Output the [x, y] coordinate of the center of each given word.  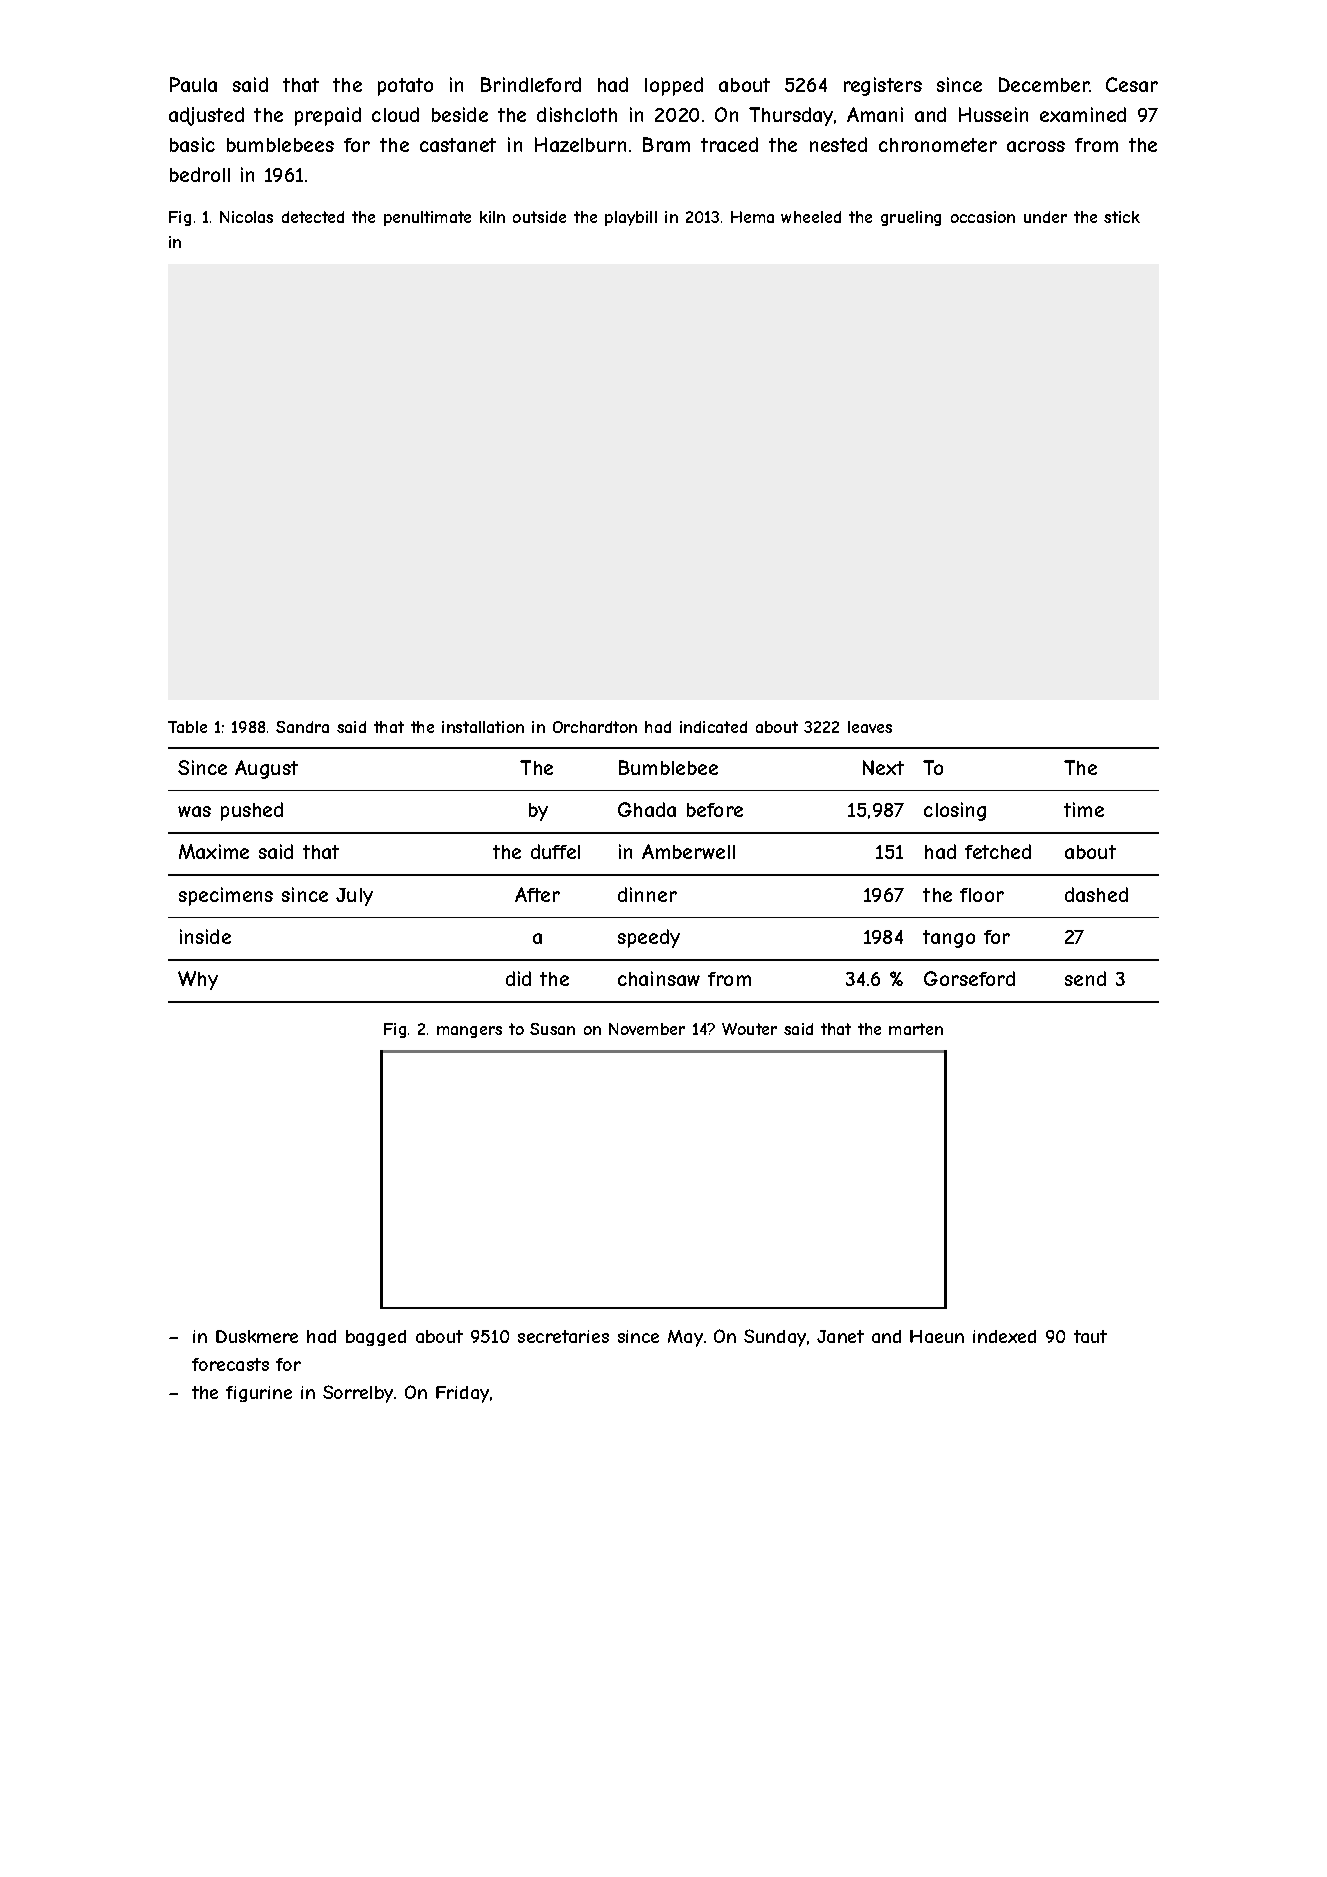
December [1044, 84]
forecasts [230, 1364]
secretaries [563, 1336]
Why [198, 980]
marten [916, 1029]
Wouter [749, 1029]
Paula [193, 84]
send [1085, 978]
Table [187, 727]
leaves [870, 727]
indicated [713, 727]
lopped [674, 86]
